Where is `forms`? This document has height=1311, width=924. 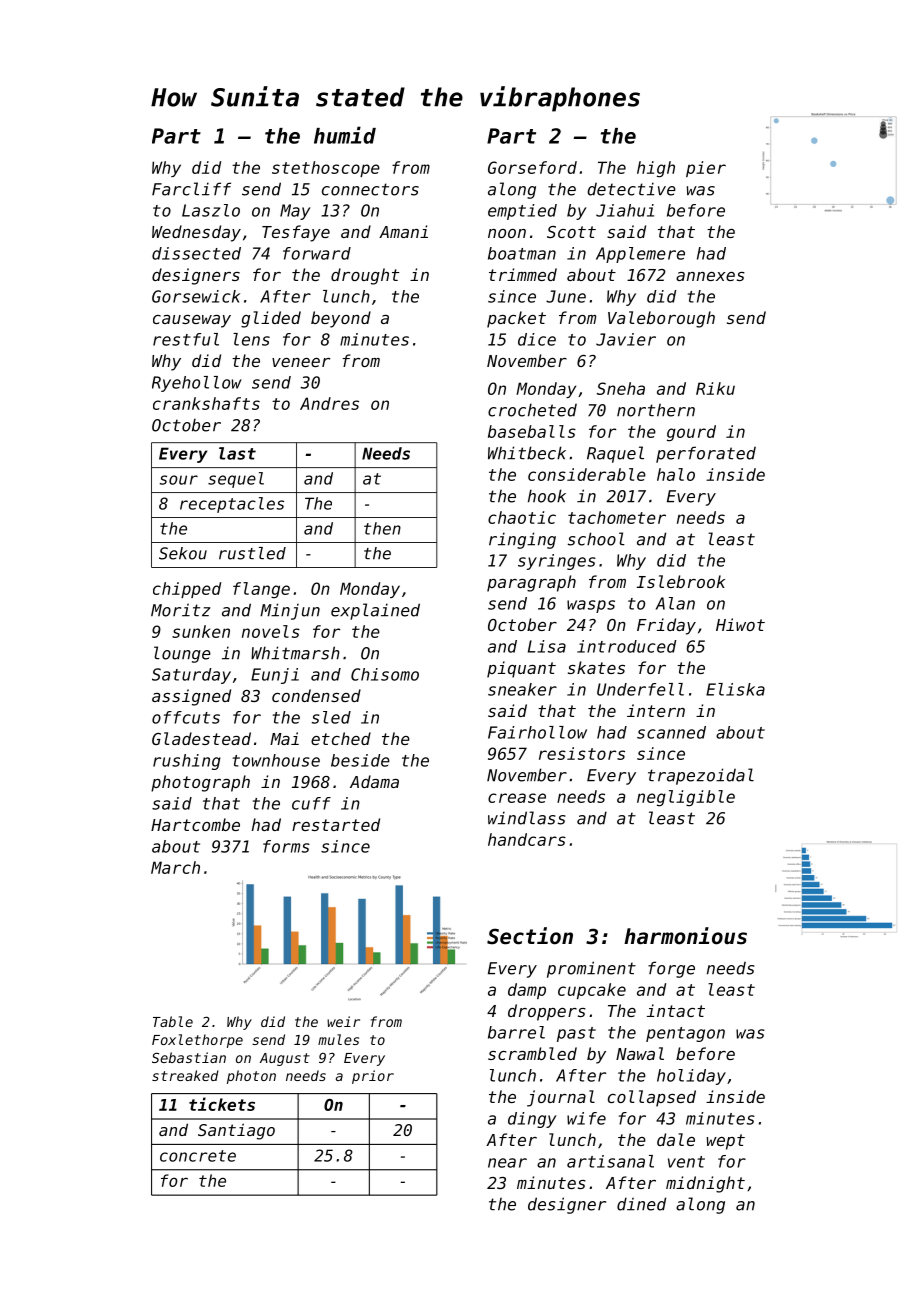
forms is located at coordinates (286, 846).
